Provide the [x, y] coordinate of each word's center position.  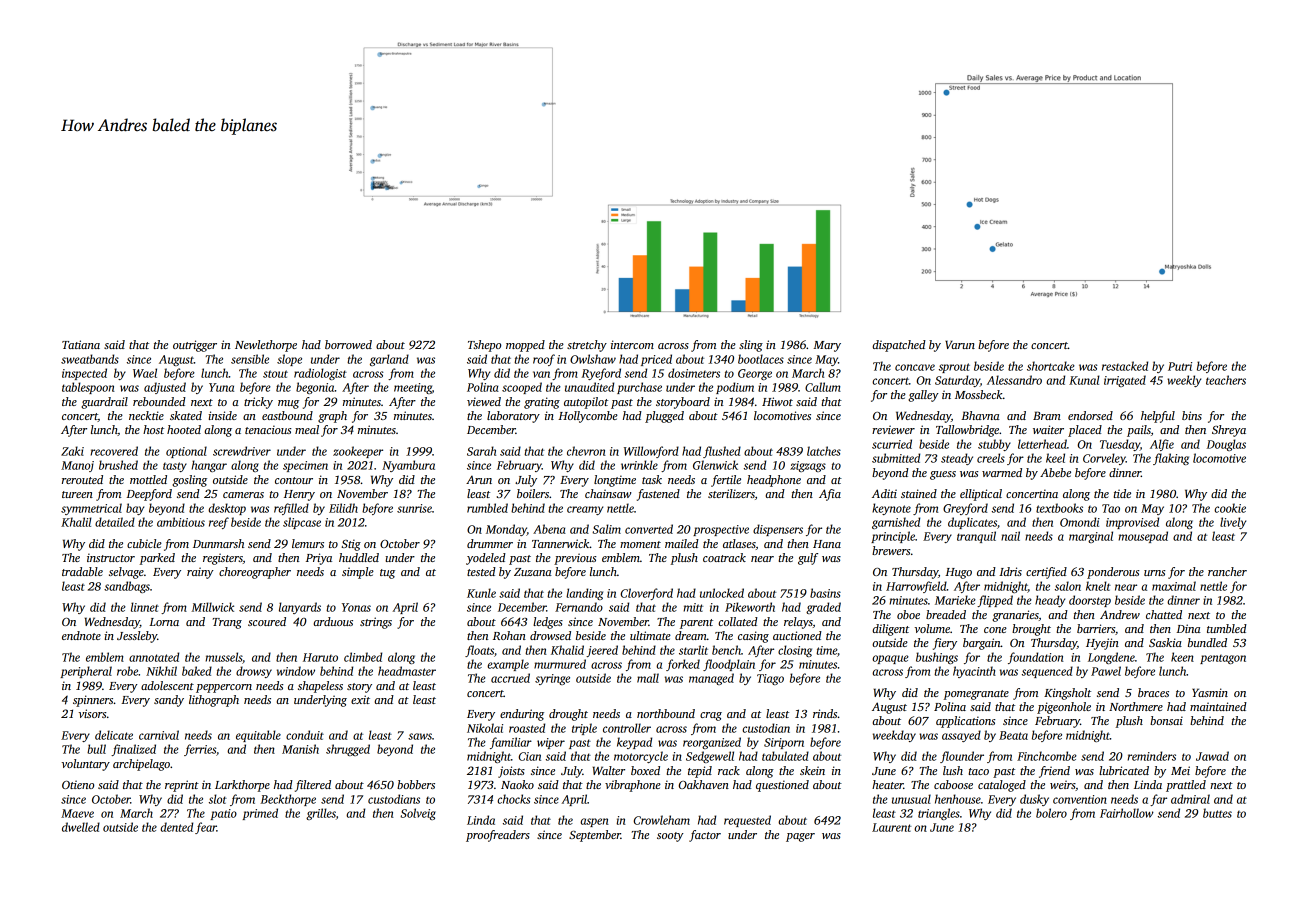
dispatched [899, 346]
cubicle [144, 543]
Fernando [579, 607]
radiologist [320, 374]
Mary [827, 346]
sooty [670, 837]
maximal [1174, 586]
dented [176, 827]
